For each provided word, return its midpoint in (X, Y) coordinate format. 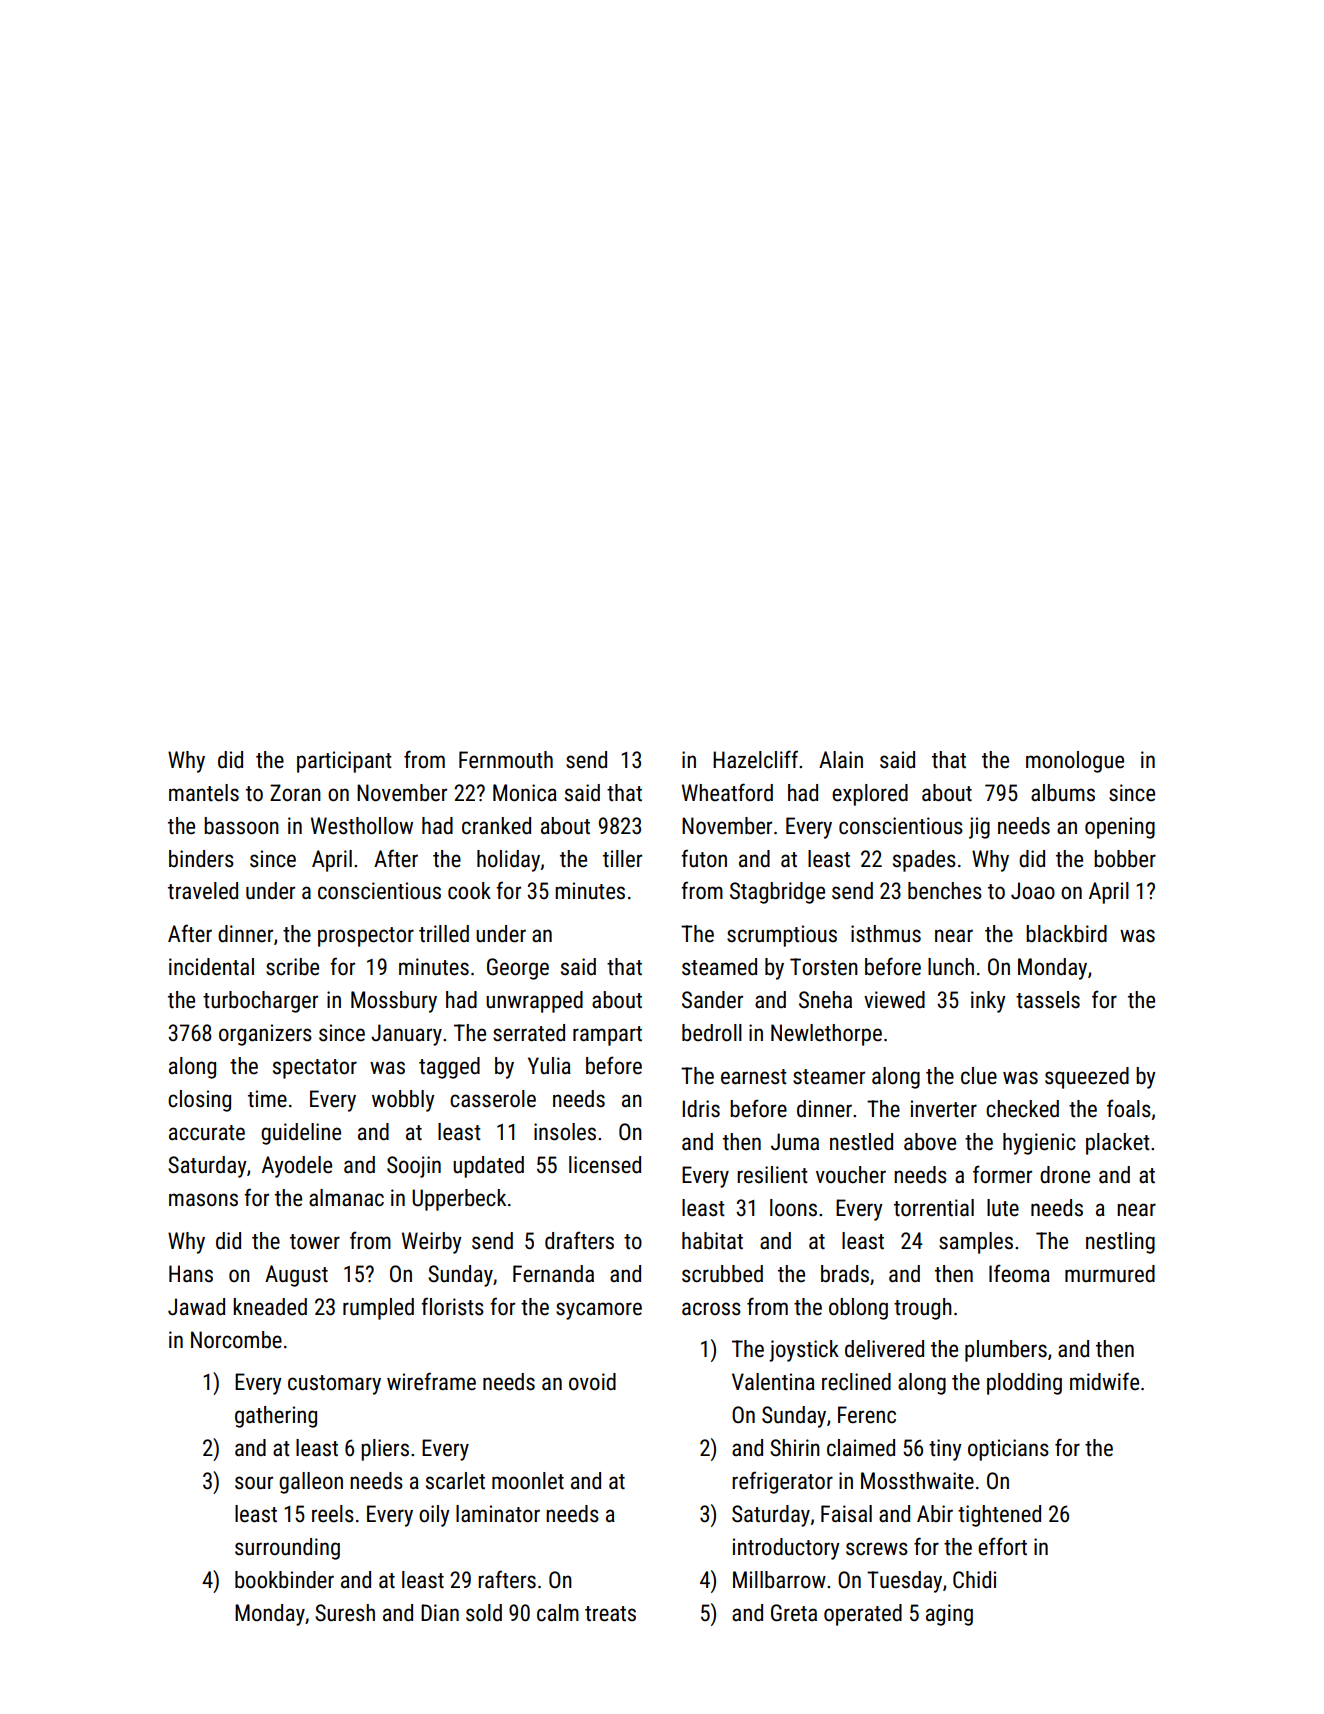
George (518, 969)
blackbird (1066, 934)
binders (201, 859)
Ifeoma (1019, 1273)
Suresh (345, 1613)
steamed (719, 967)
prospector (366, 937)
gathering (276, 1417)
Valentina (773, 1382)
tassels (1048, 1000)
